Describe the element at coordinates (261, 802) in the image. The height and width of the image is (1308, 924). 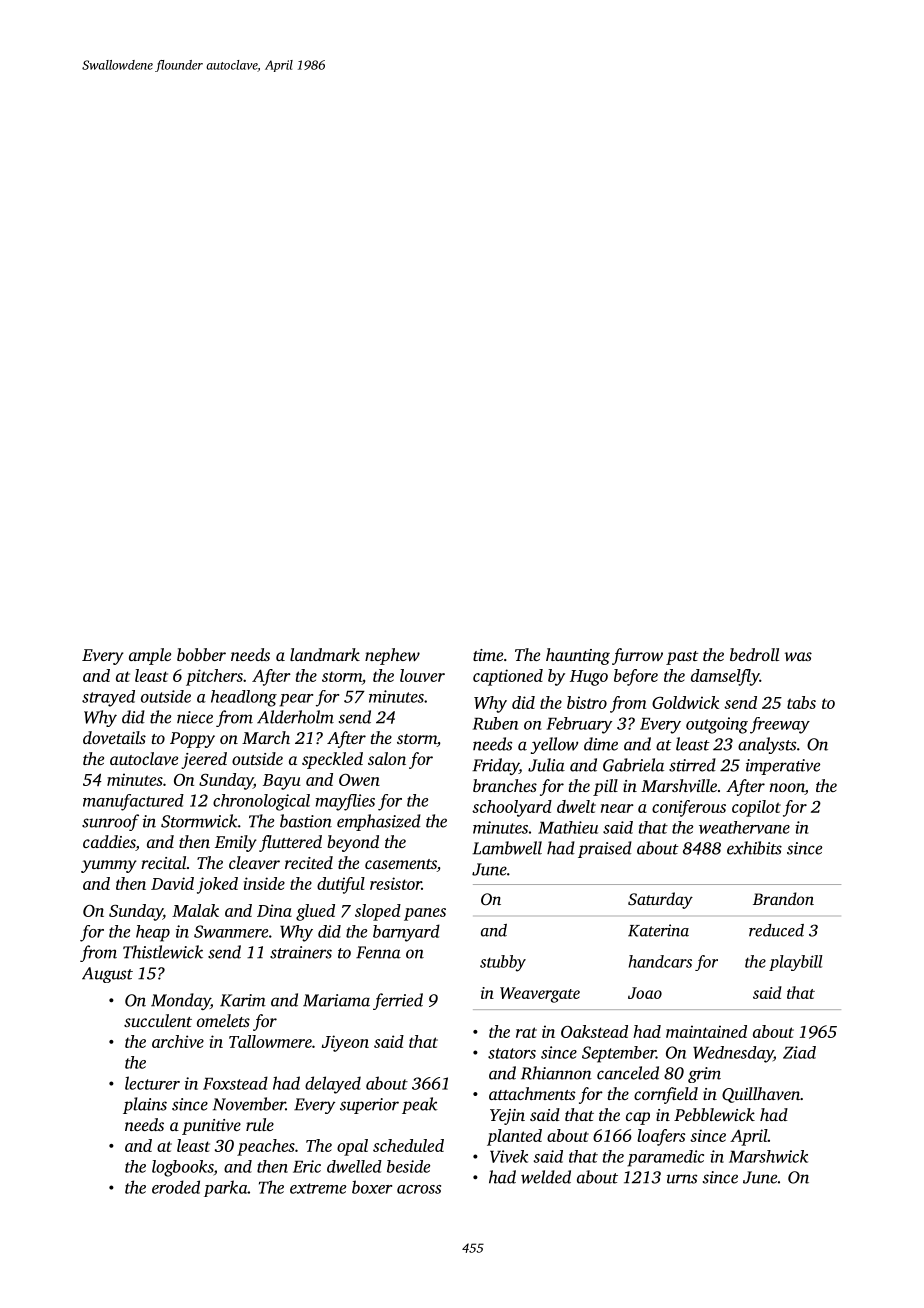
I see `chronological` at that location.
